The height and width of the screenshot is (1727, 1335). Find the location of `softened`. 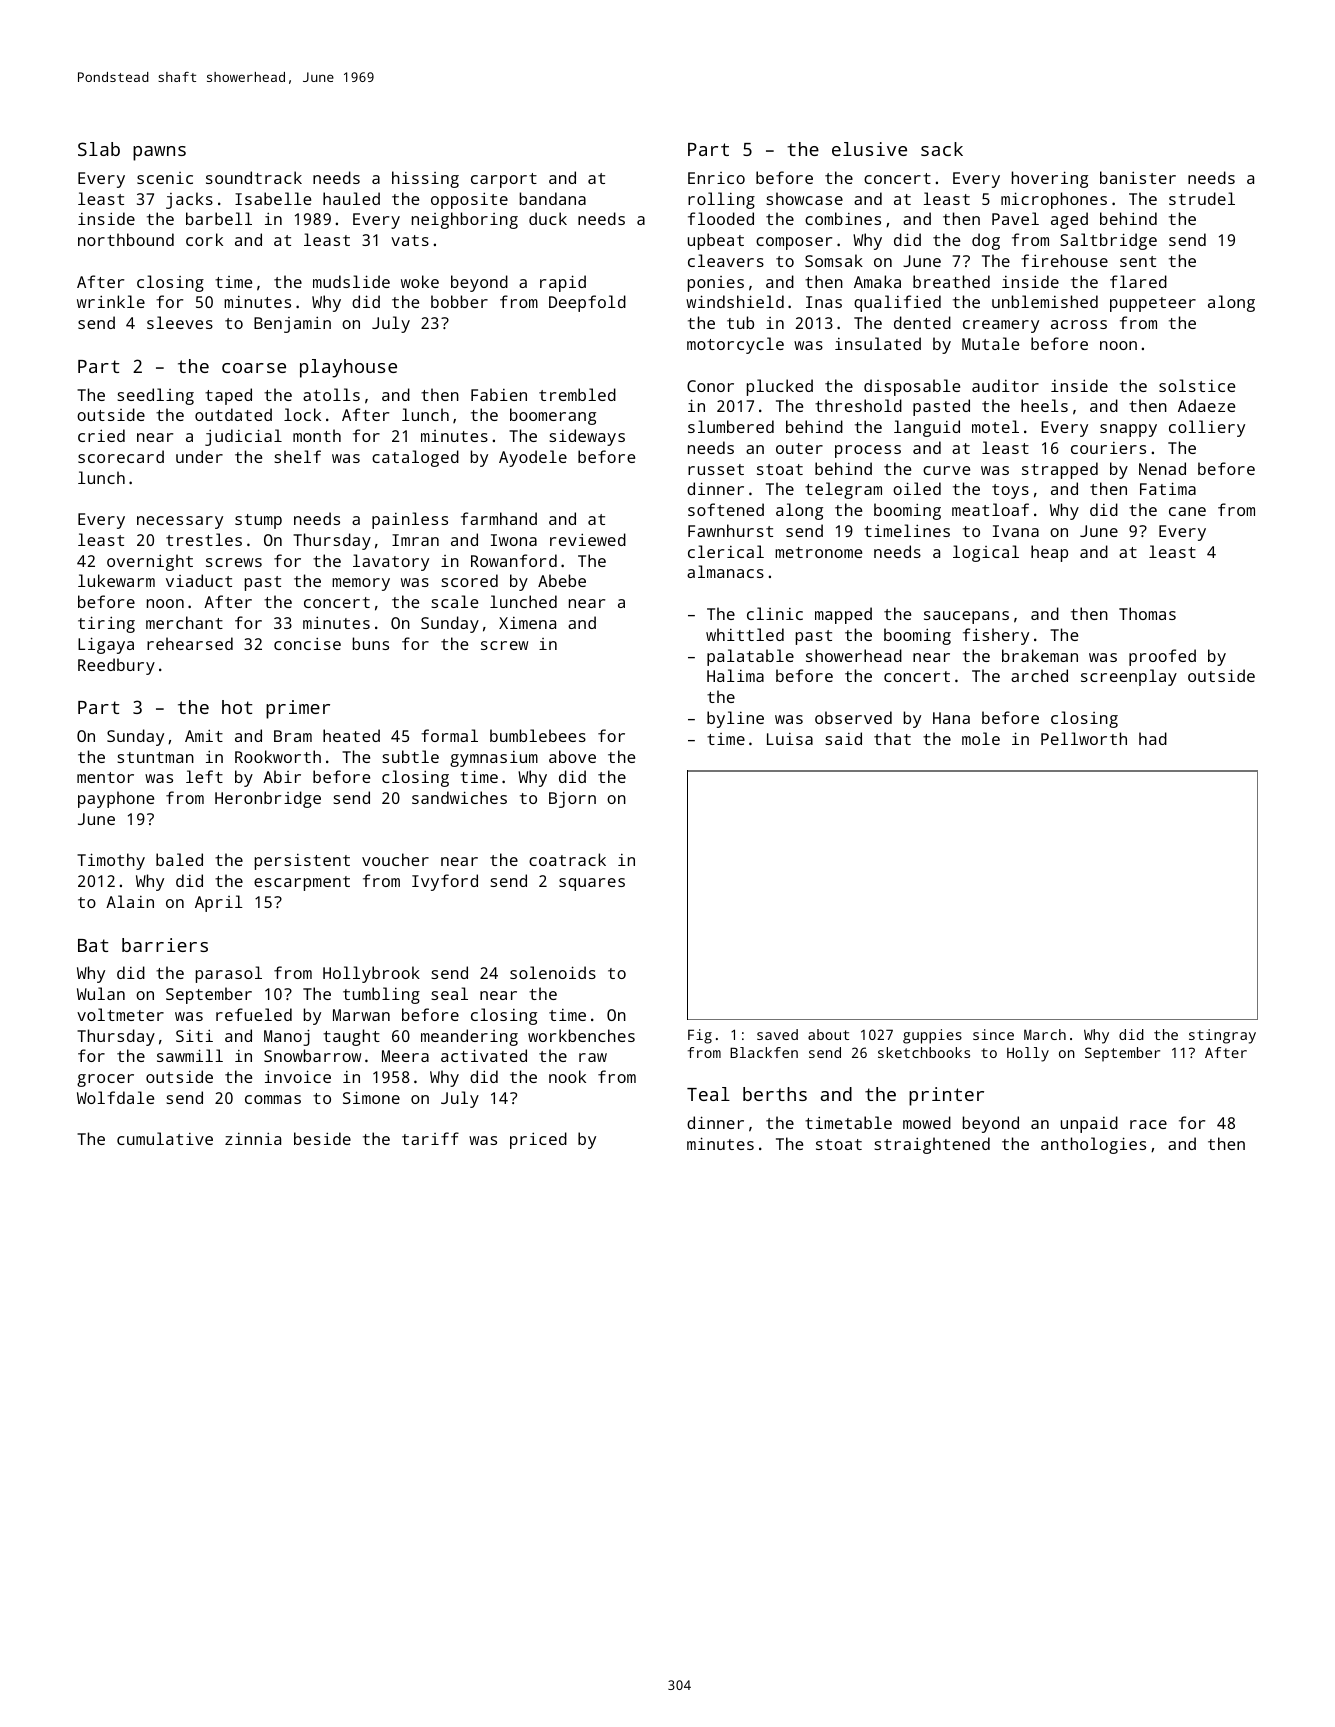

softened is located at coordinates (726, 509).
